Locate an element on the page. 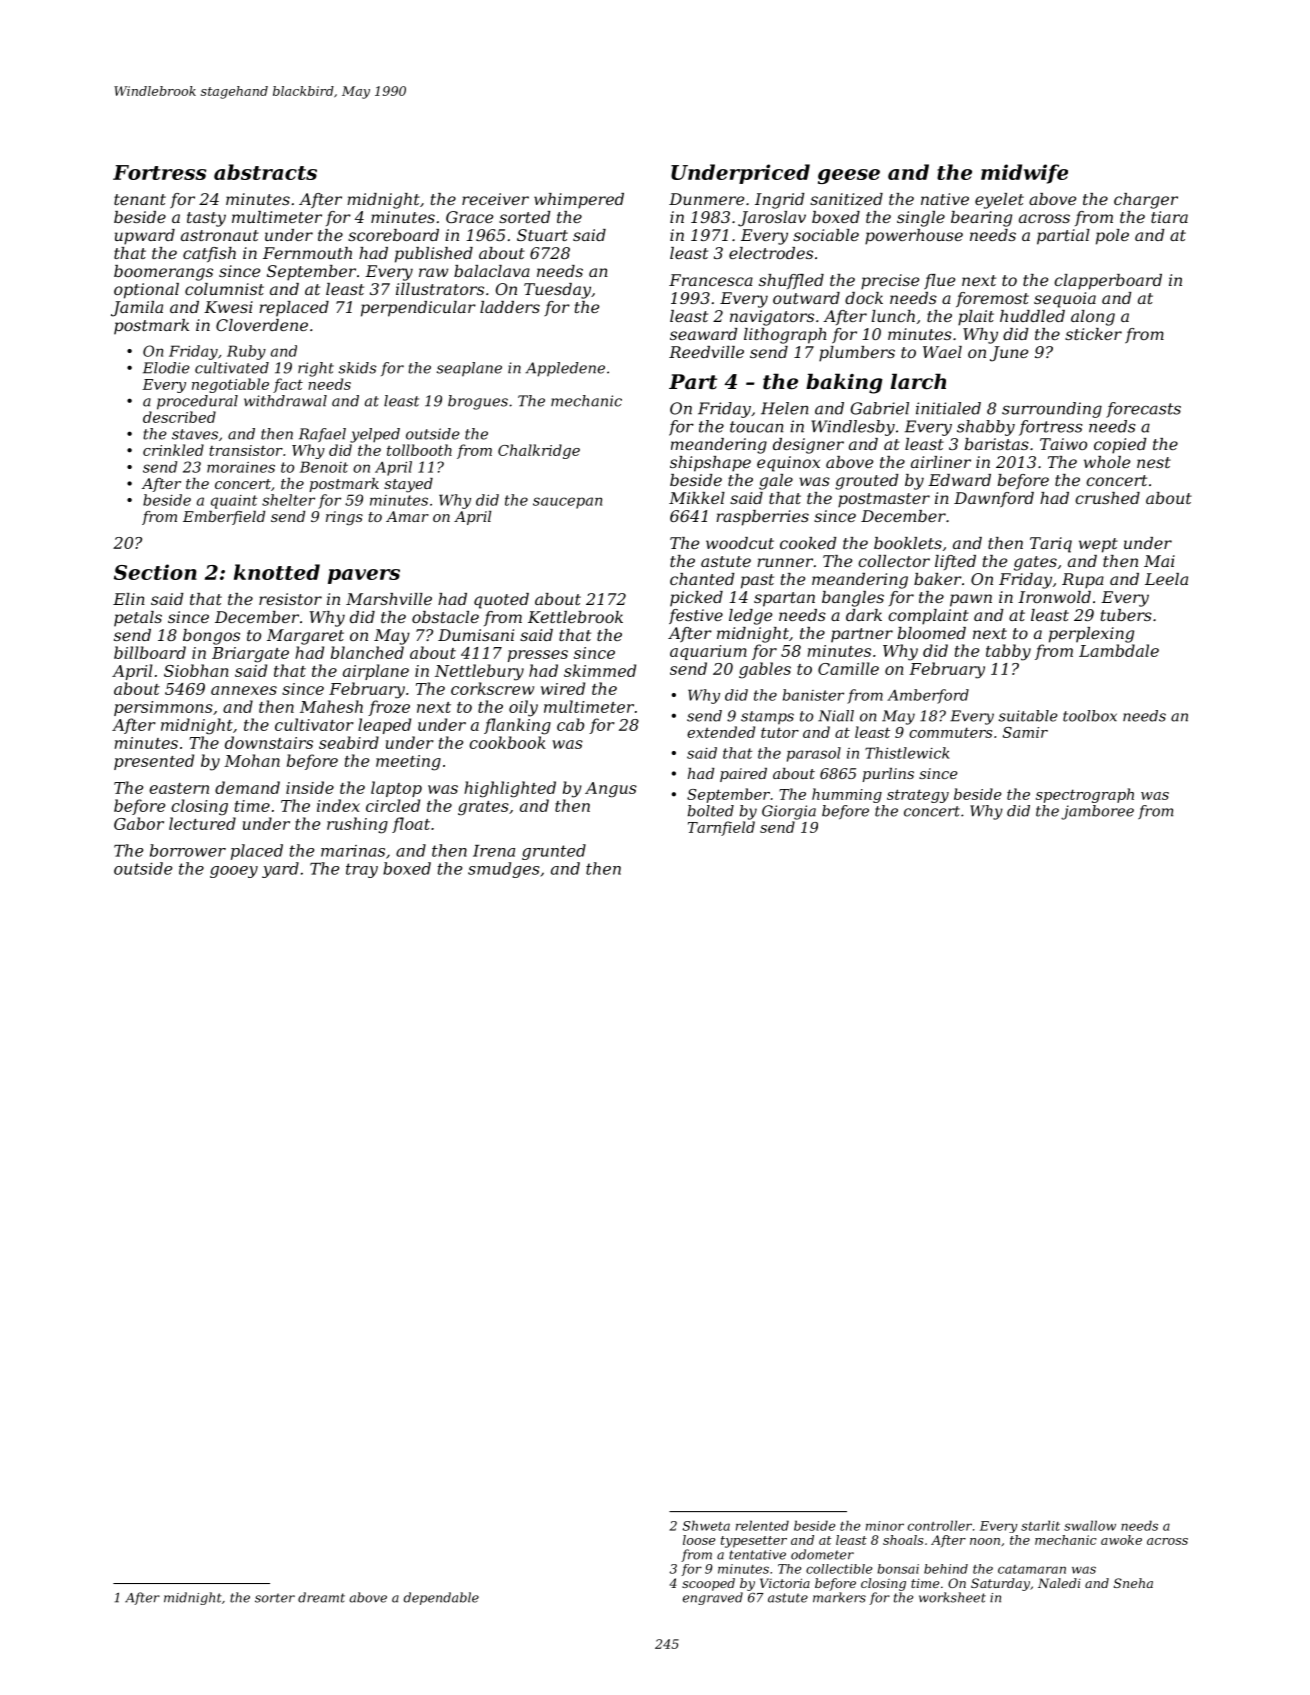 This document has height=1695, width=1310. tabby is located at coordinates (1008, 652).
